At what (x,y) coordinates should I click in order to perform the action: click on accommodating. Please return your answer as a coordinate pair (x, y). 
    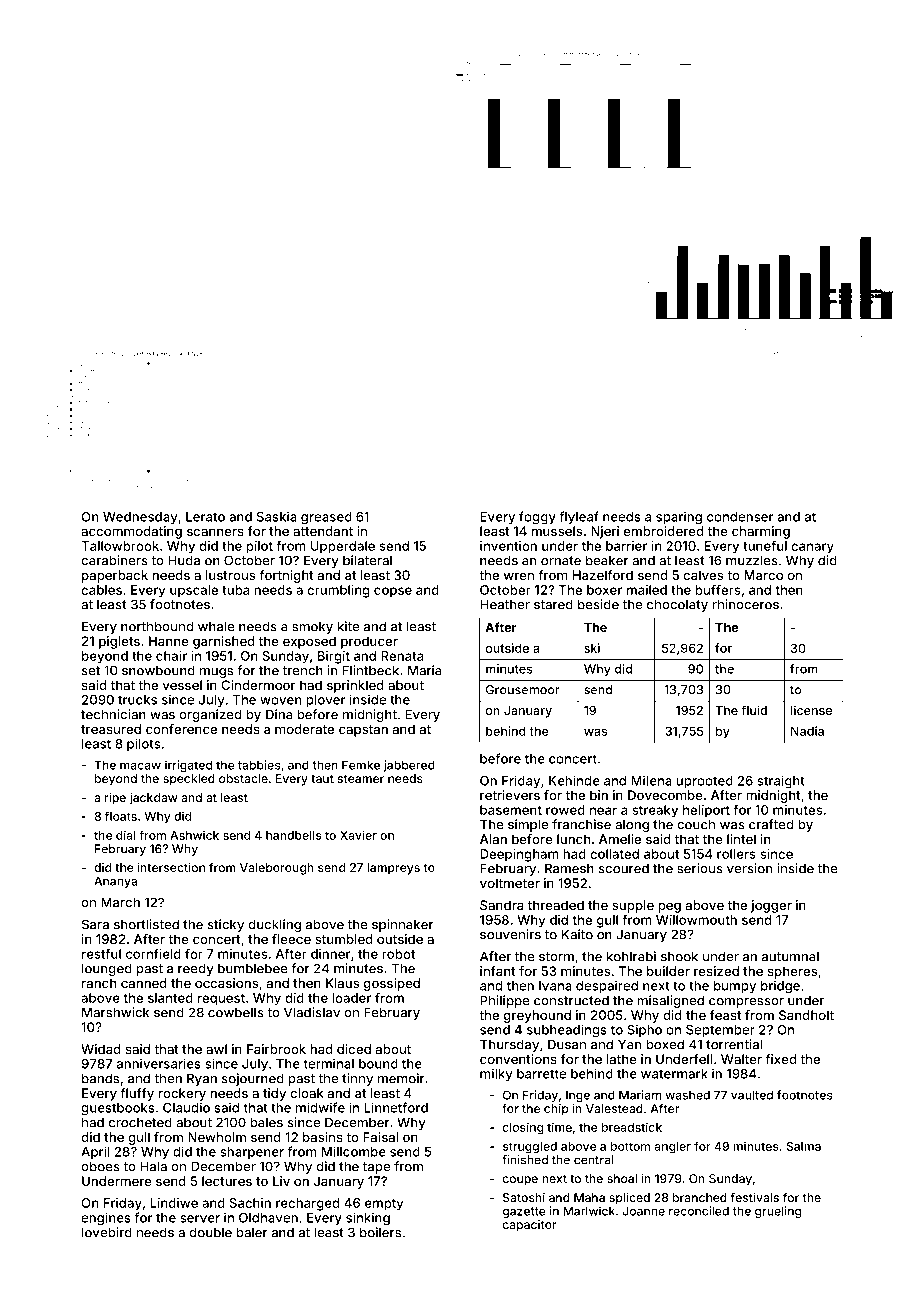
    Looking at the image, I should click on (131, 532).
